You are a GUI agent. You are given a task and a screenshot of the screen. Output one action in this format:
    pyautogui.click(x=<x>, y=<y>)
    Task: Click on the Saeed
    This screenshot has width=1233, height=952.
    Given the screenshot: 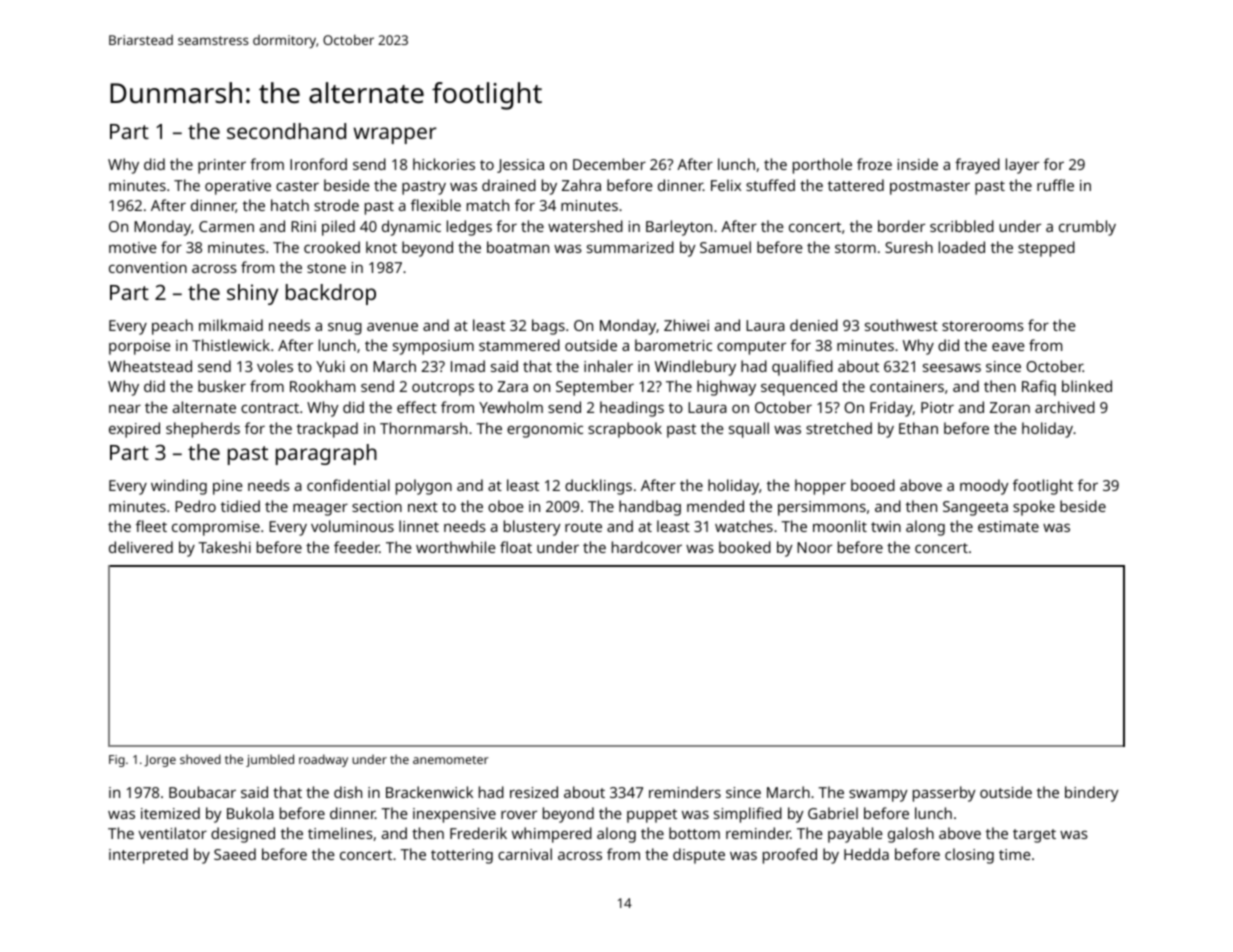 What is the action you would take?
    pyautogui.click(x=235, y=854)
